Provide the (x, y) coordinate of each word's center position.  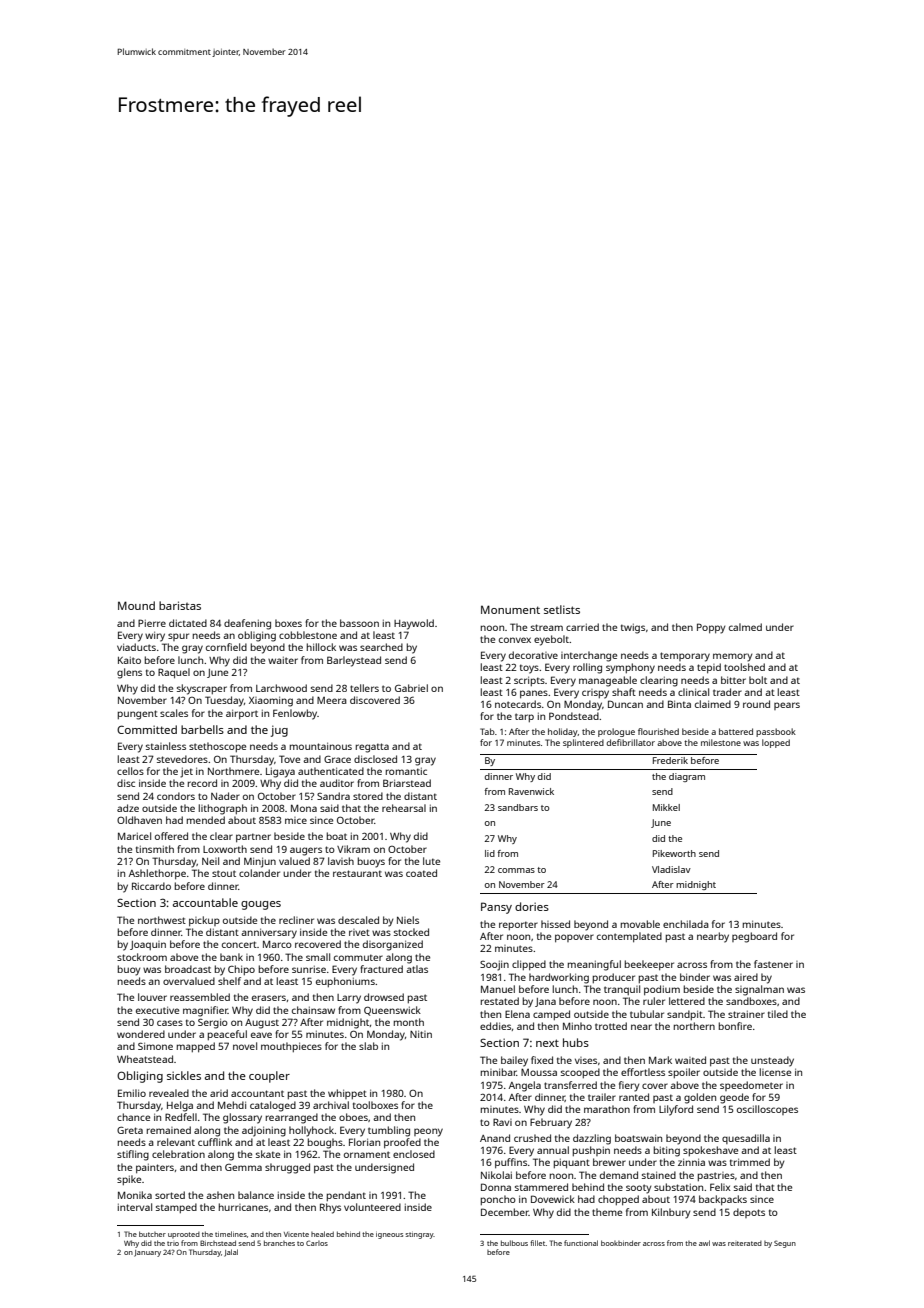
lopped (776, 743)
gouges (261, 905)
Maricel (134, 836)
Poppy (711, 628)
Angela (525, 1086)
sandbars (518, 807)
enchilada (686, 924)
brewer (609, 1162)
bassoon (359, 623)
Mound (136, 605)
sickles (184, 1075)
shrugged (287, 1168)
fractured (381, 969)
